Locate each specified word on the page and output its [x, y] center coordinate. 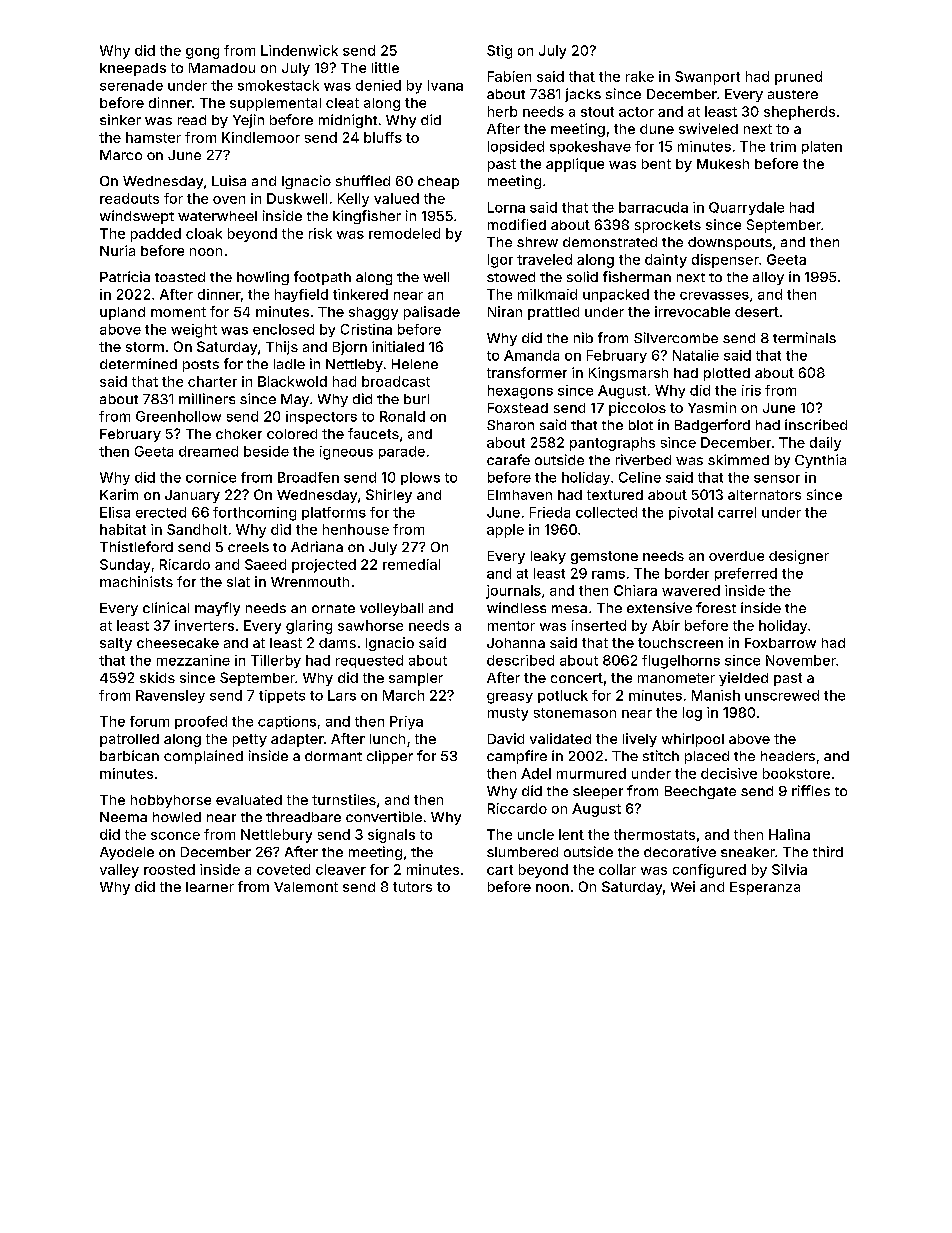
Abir [666, 625]
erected [161, 512]
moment [178, 312]
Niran [505, 311]
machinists [136, 581]
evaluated [249, 800]
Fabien [509, 76]
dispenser [725, 261]
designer [799, 557]
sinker [120, 119]
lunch [387, 739]
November [801, 660]
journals [513, 592]
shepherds [799, 113]
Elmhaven [520, 495]
